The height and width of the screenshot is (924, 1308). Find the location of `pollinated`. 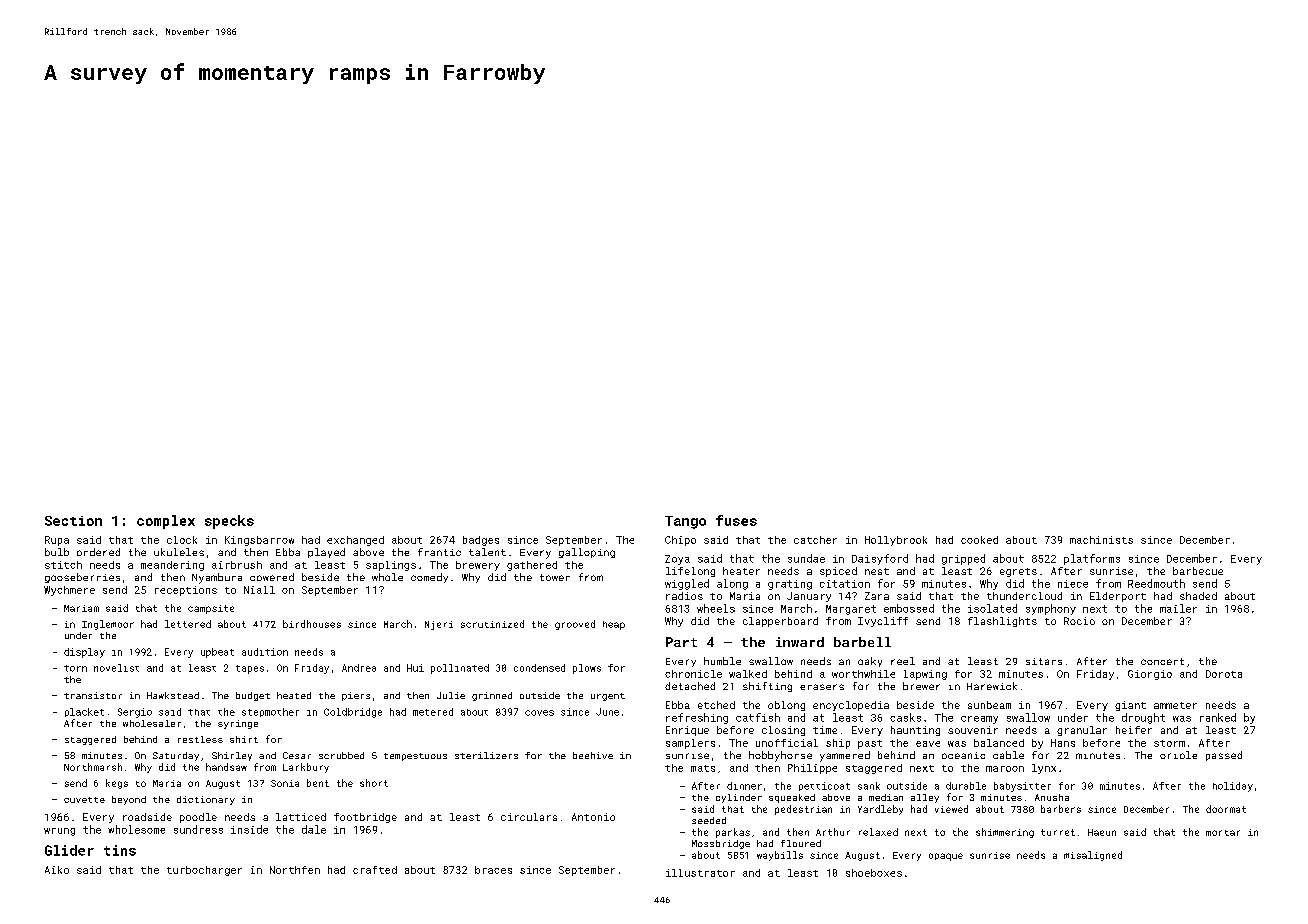

pollinated is located at coordinates (460, 669).
